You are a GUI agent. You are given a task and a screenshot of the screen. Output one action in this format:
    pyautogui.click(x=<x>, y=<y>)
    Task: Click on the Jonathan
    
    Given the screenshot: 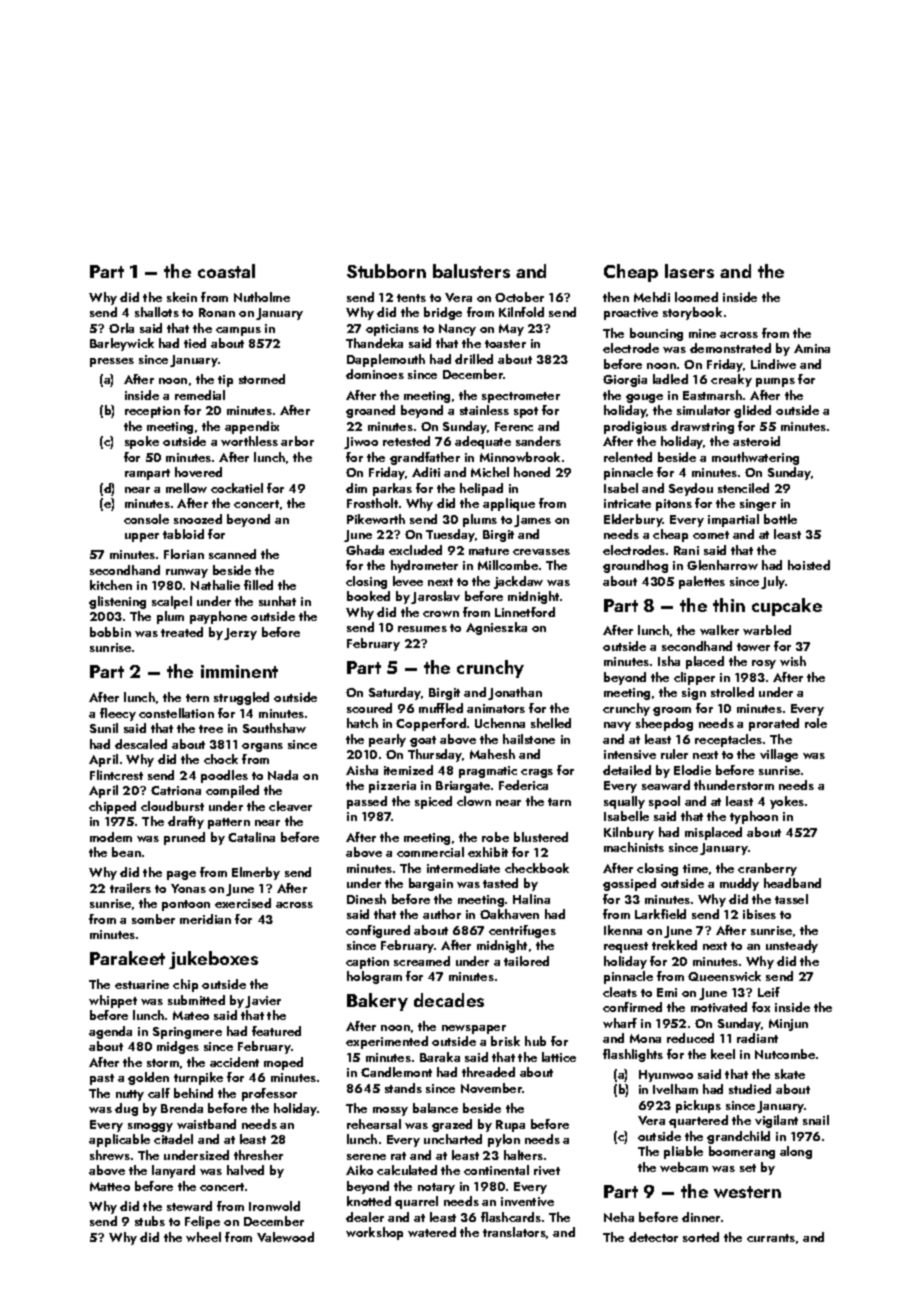 What is the action you would take?
    pyautogui.click(x=515, y=693)
